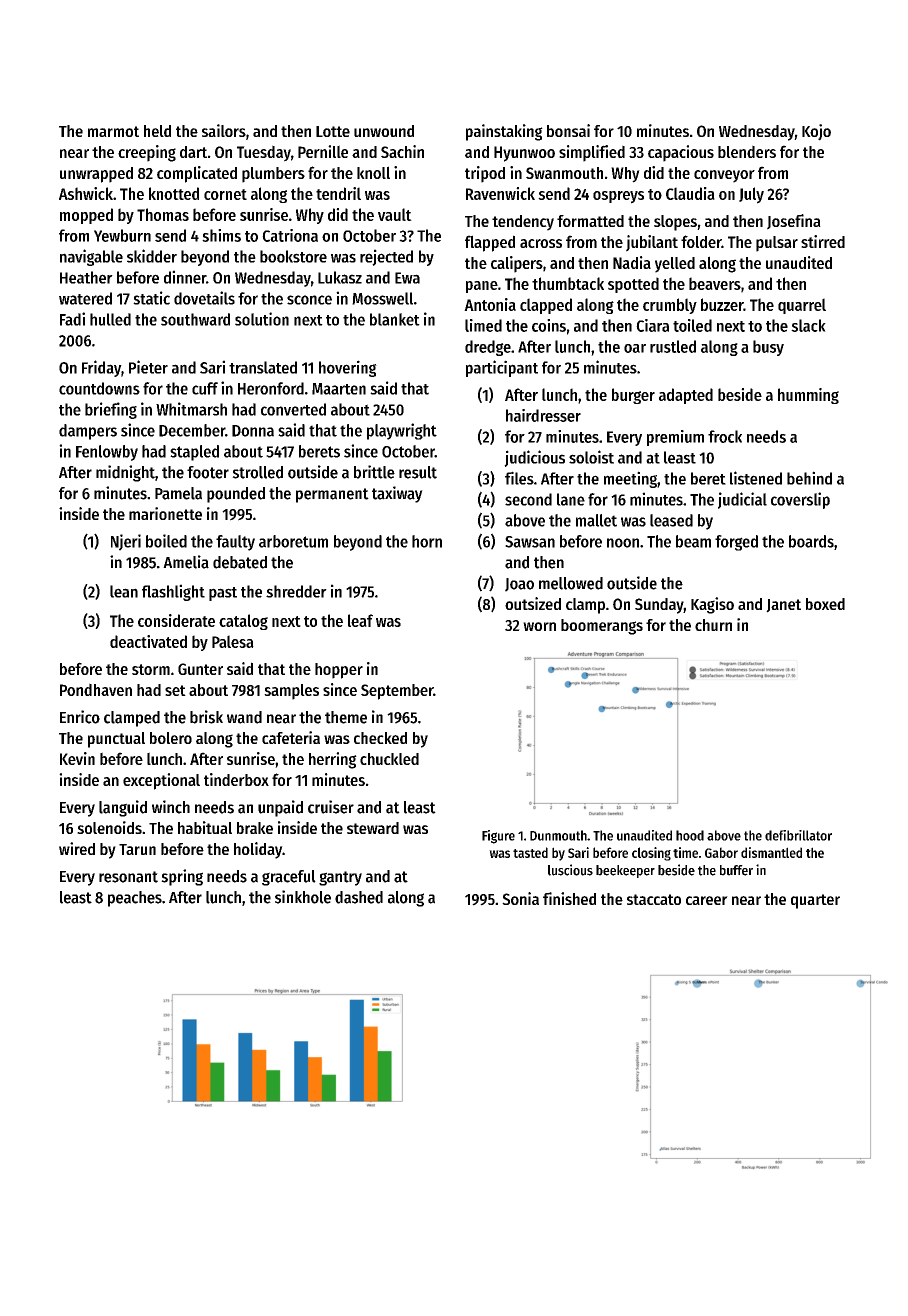  I want to click on marmot, so click(113, 131).
